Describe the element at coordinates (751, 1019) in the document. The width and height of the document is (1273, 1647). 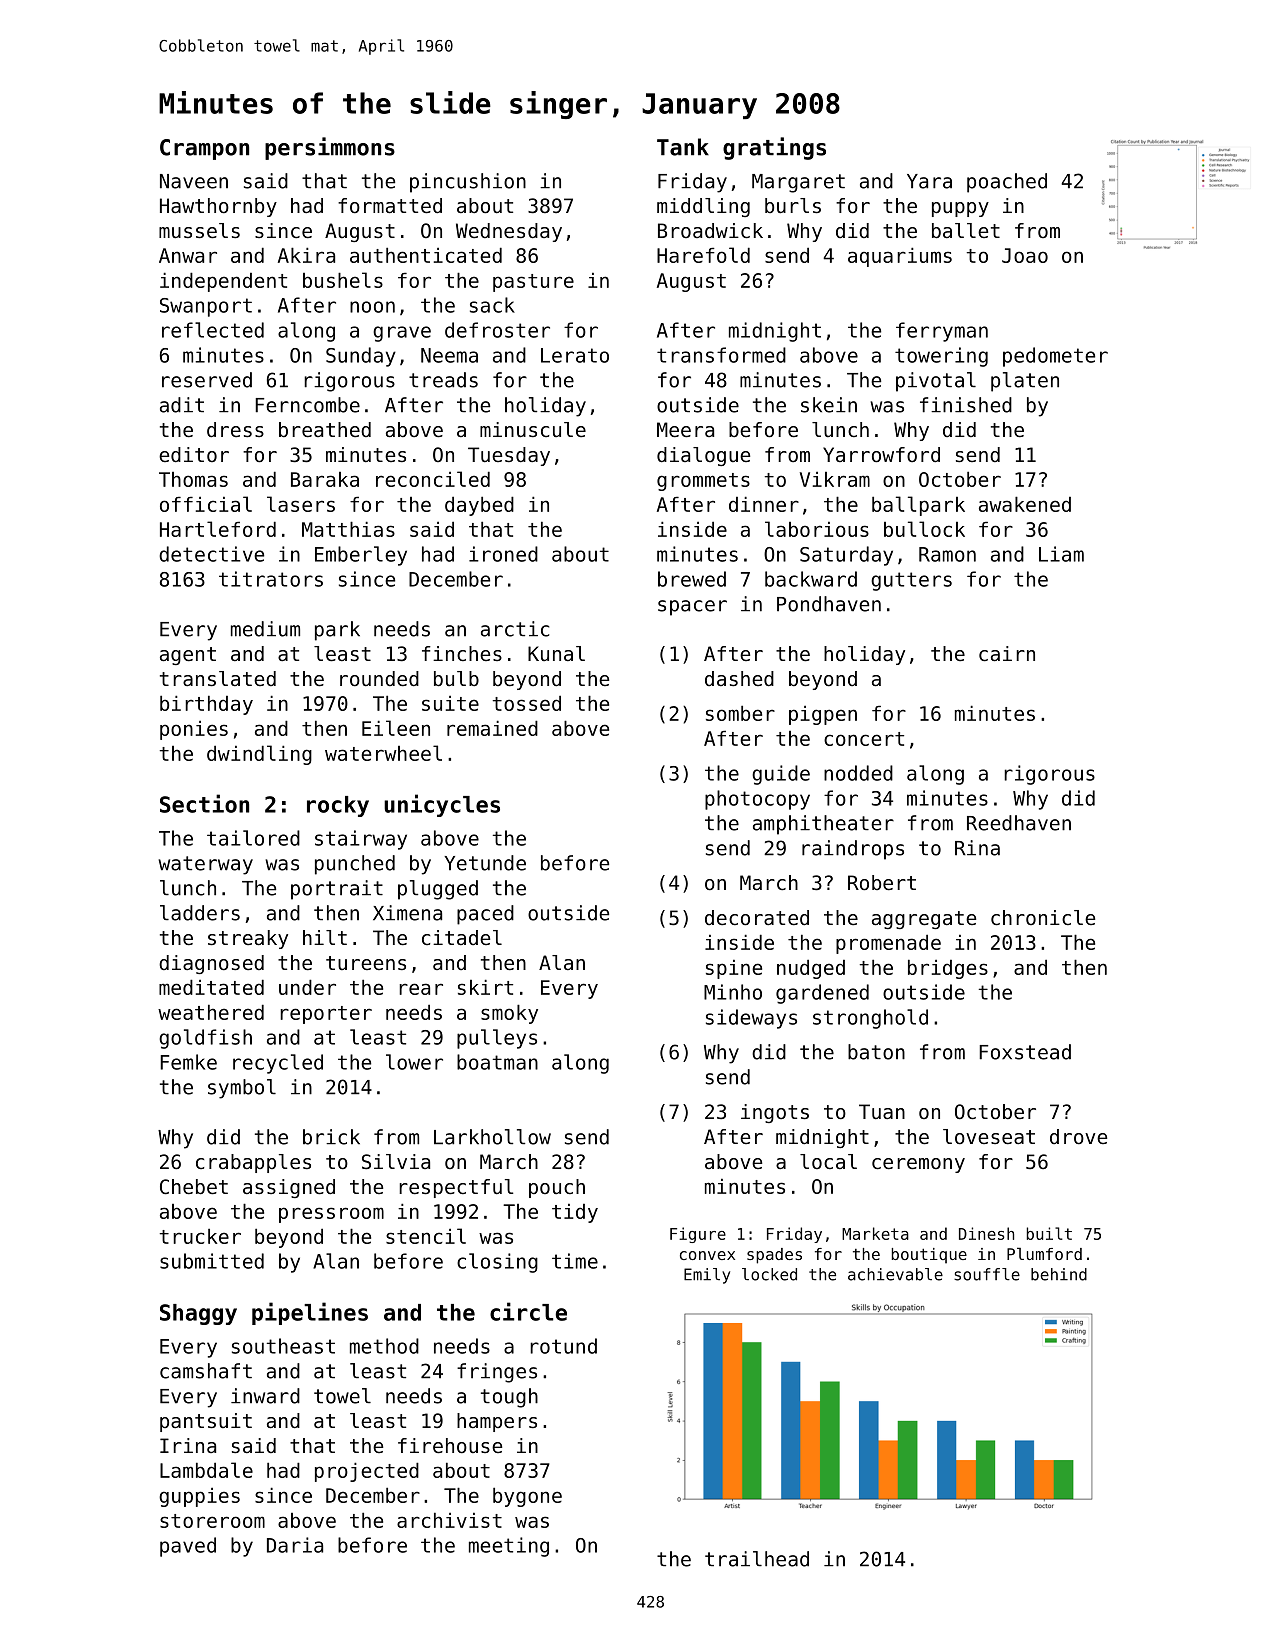
I see `sideways` at that location.
